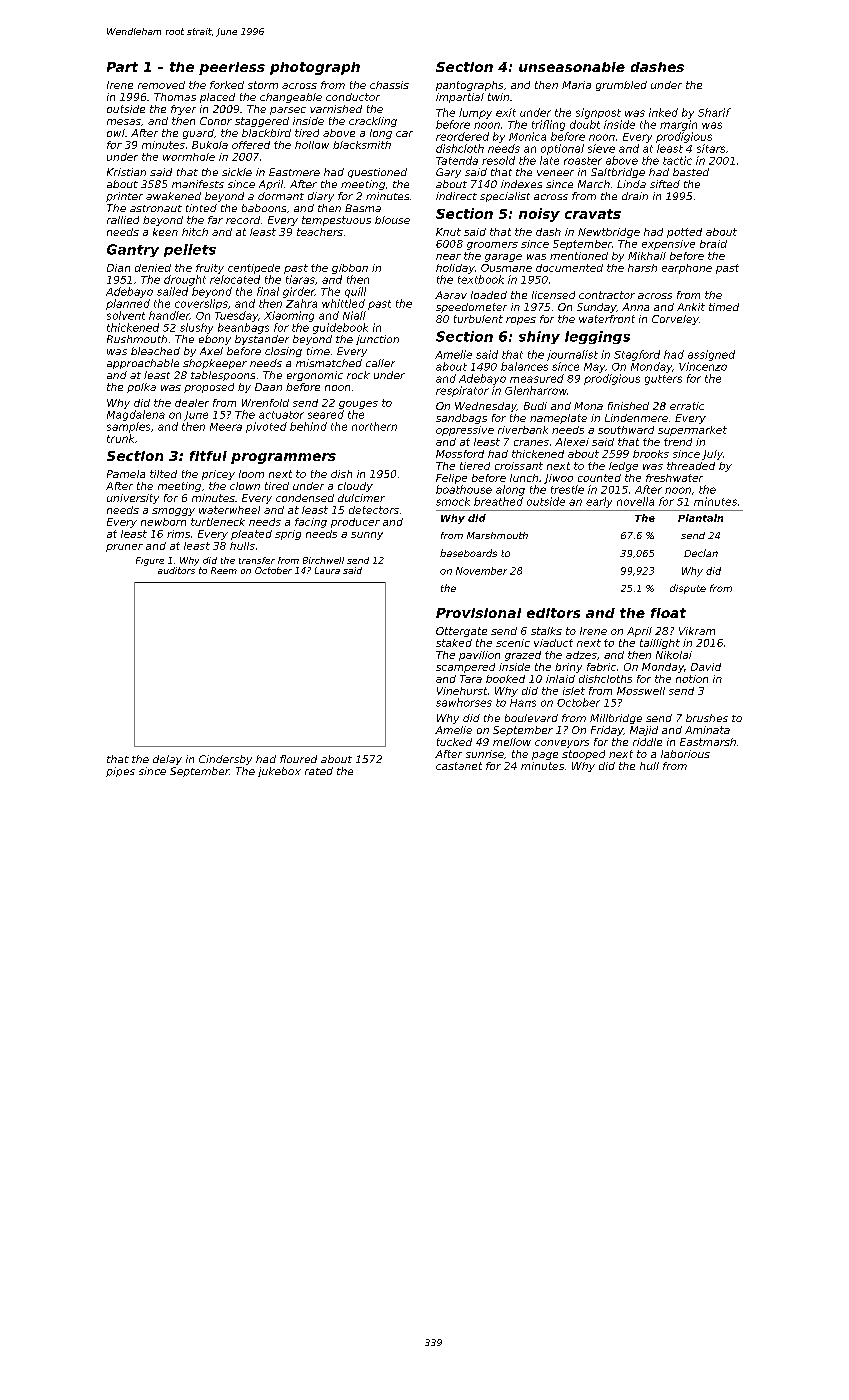  What do you see at coordinates (268, 387) in the image?
I see `Daan` at bounding box center [268, 387].
